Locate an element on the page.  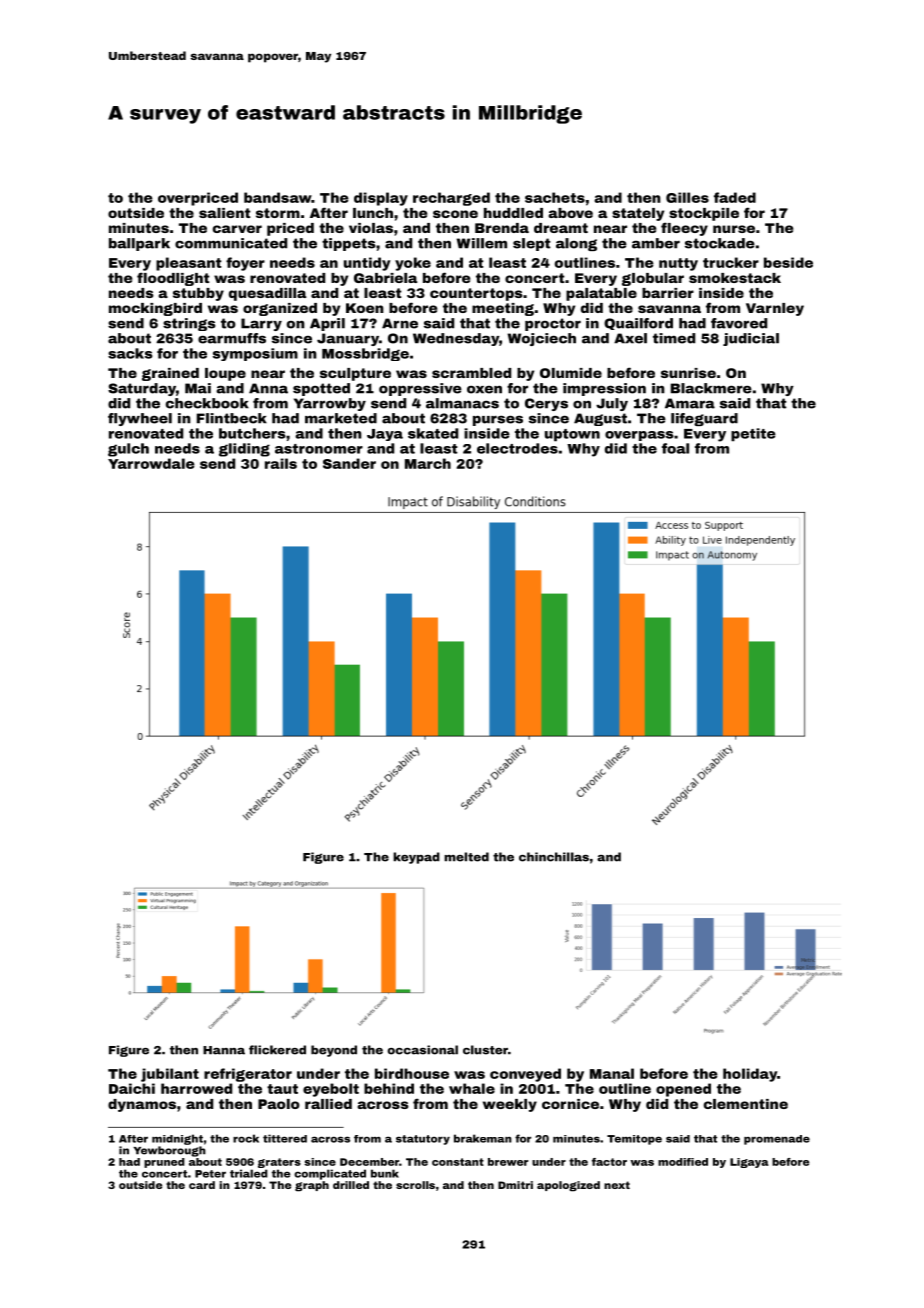
occasional is located at coordinates (423, 1050).
